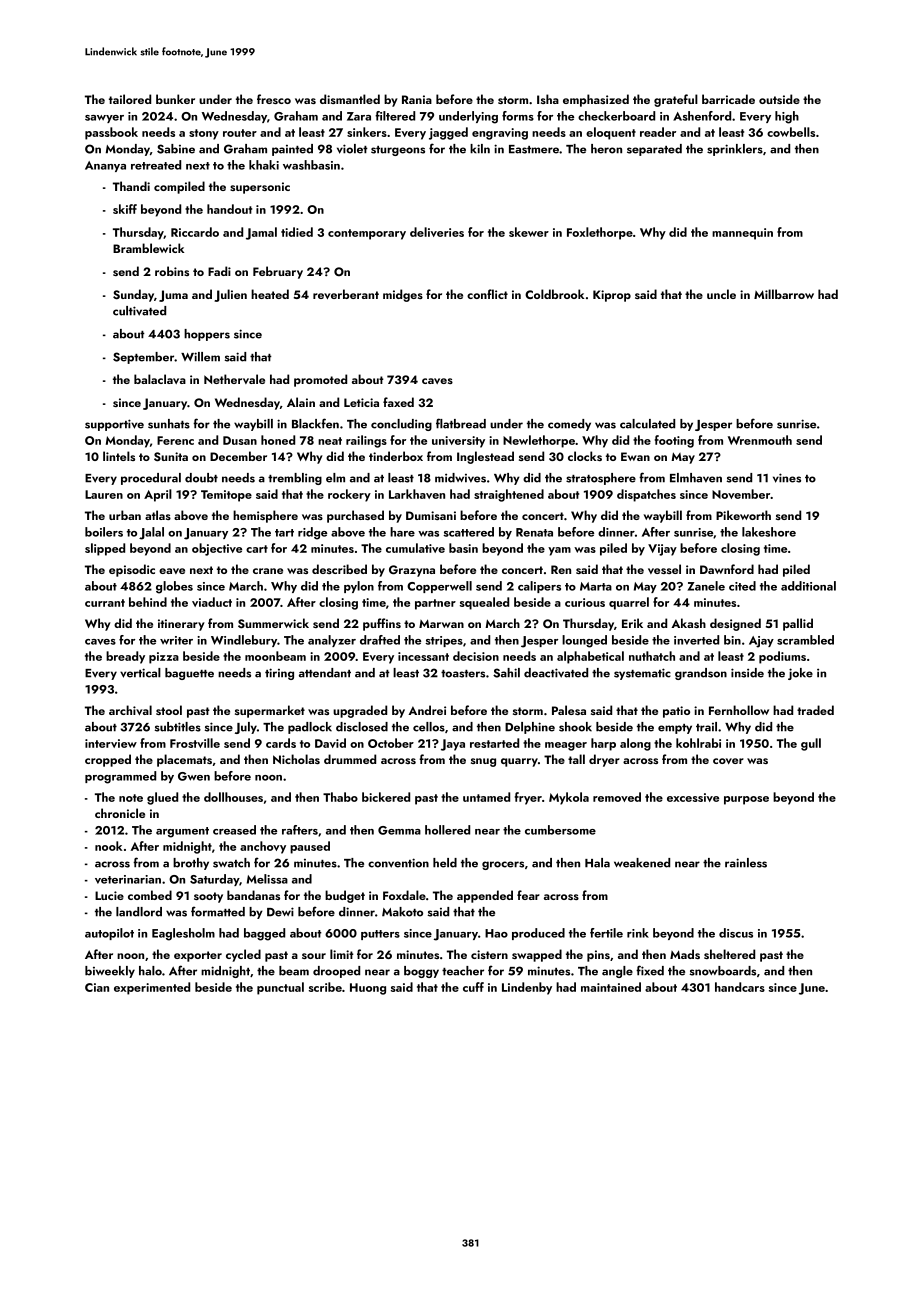 The image size is (924, 1308). I want to click on stony, so click(204, 134).
